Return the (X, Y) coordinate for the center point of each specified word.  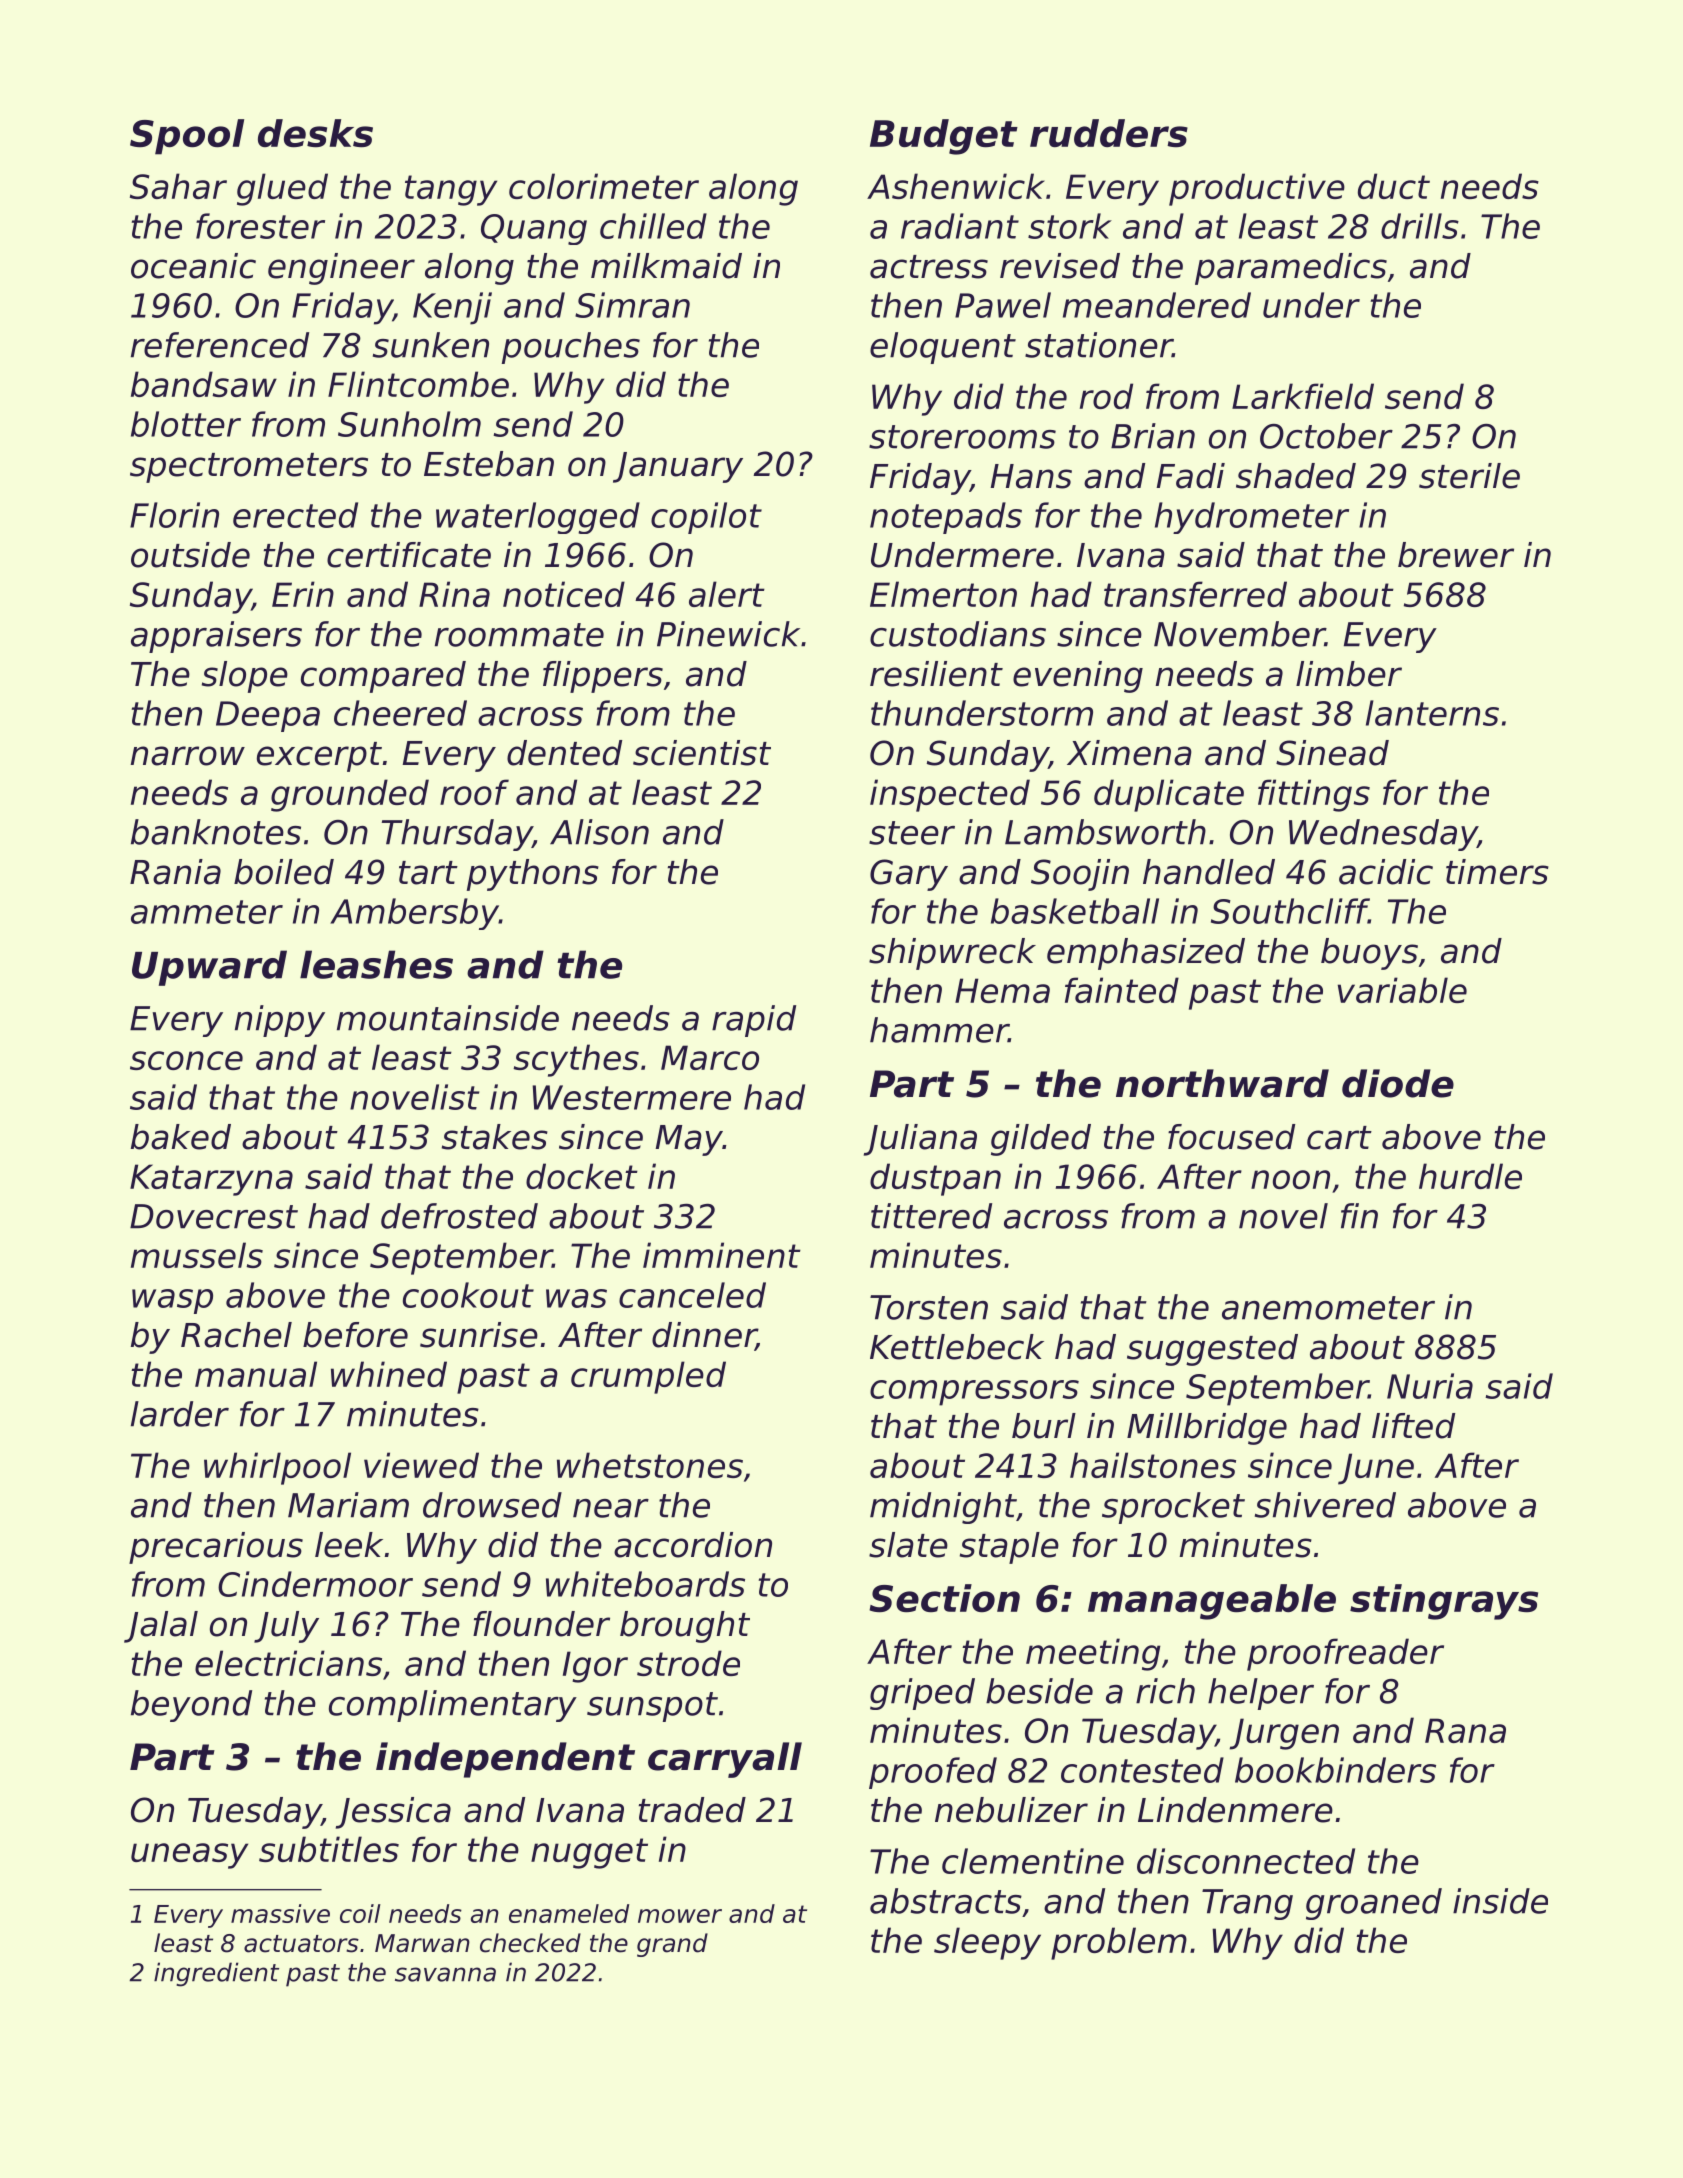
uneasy (189, 1856)
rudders (1109, 133)
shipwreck (952, 954)
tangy (451, 190)
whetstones (650, 1465)
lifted (1413, 1426)
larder (180, 1414)
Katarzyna (211, 1180)
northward (1222, 1083)
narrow (188, 756)
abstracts (946, 1901)
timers (1497, 872)
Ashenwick (956, 186)
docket (582, 1176)
